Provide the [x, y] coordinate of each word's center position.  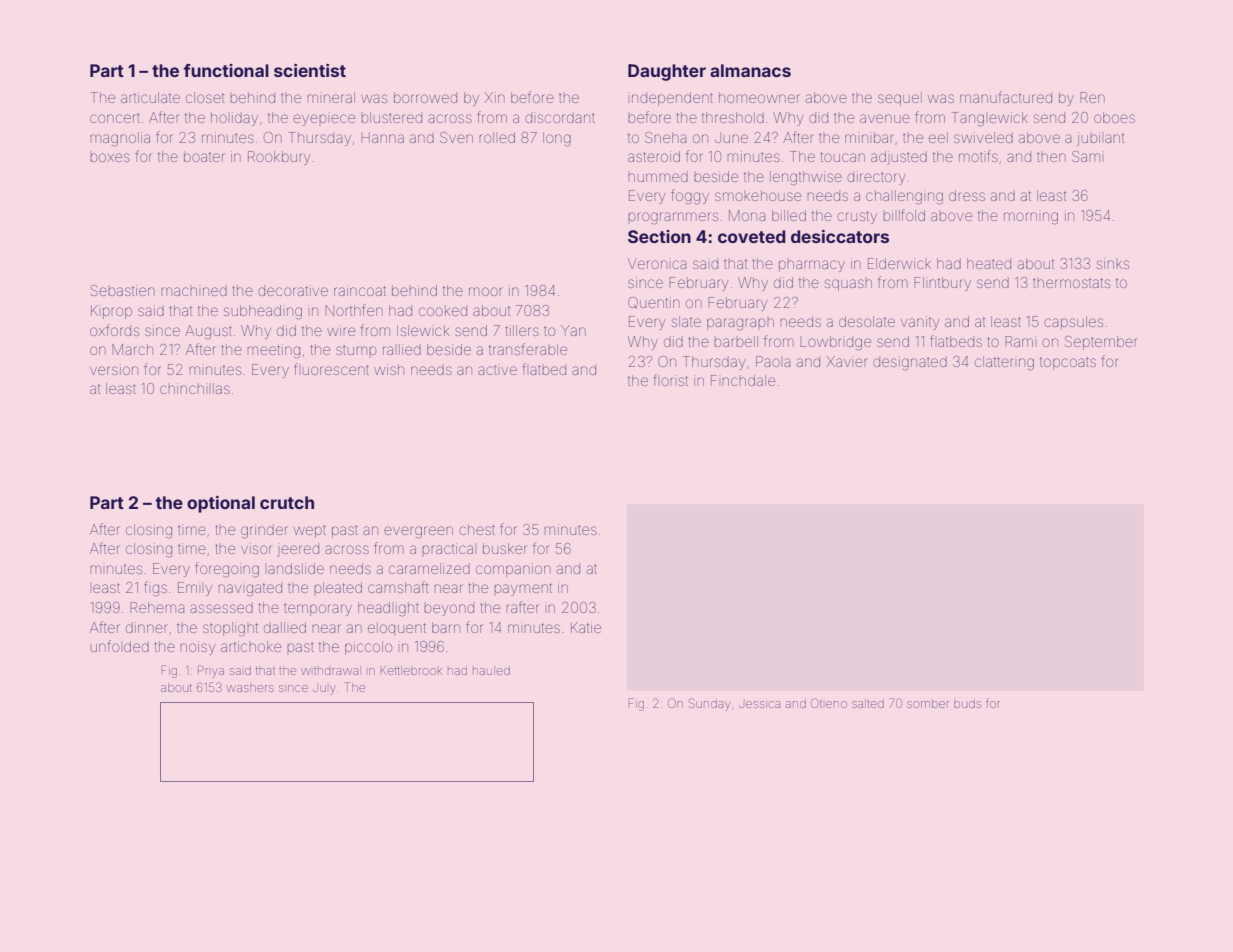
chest [477, 529]
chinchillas [195, 388]
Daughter [667, 72]
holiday [234, 119]
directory [876, 178]
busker [505, 548]
